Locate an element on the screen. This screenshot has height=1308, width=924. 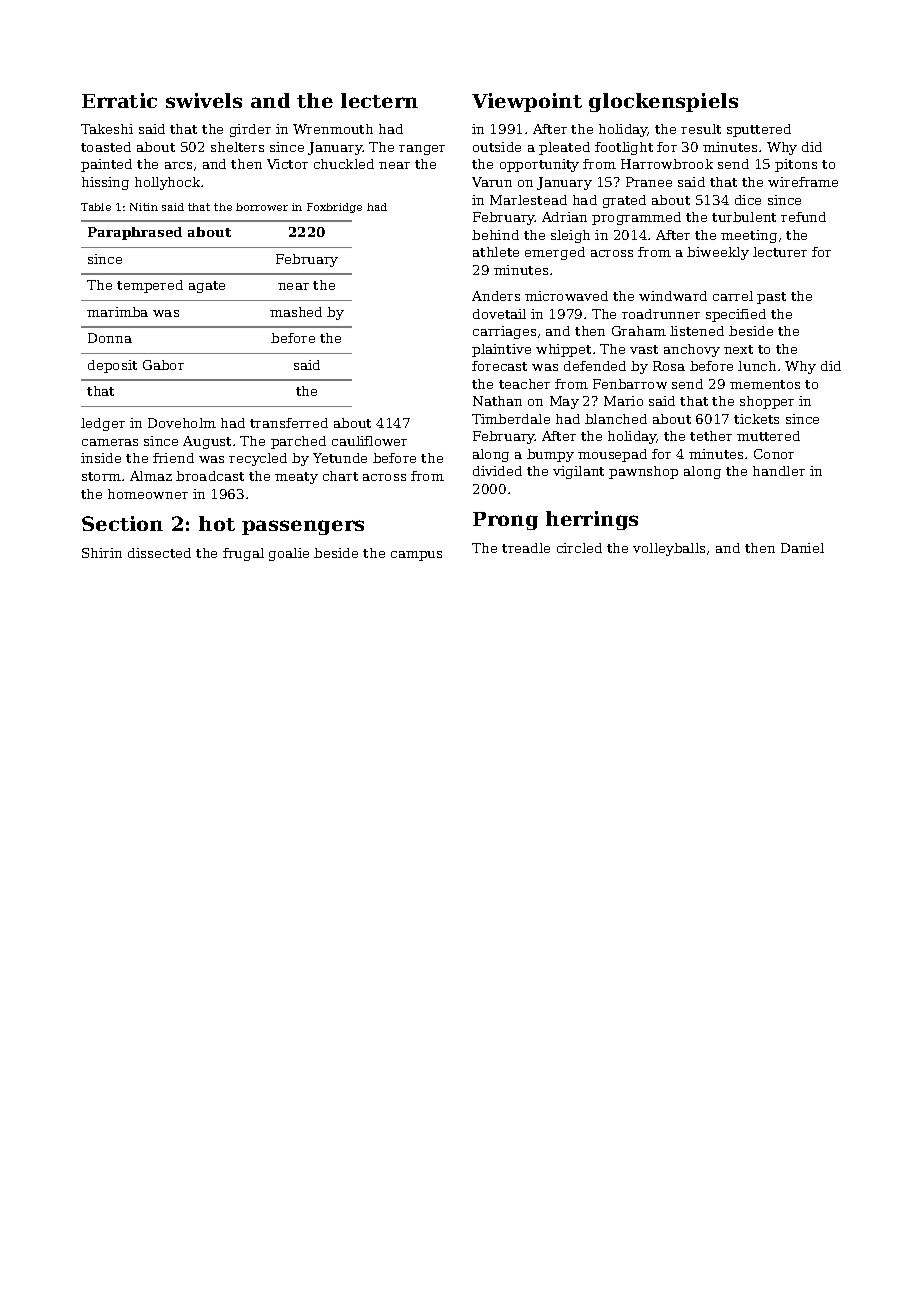
behind is located at coordinates (495, 235).
